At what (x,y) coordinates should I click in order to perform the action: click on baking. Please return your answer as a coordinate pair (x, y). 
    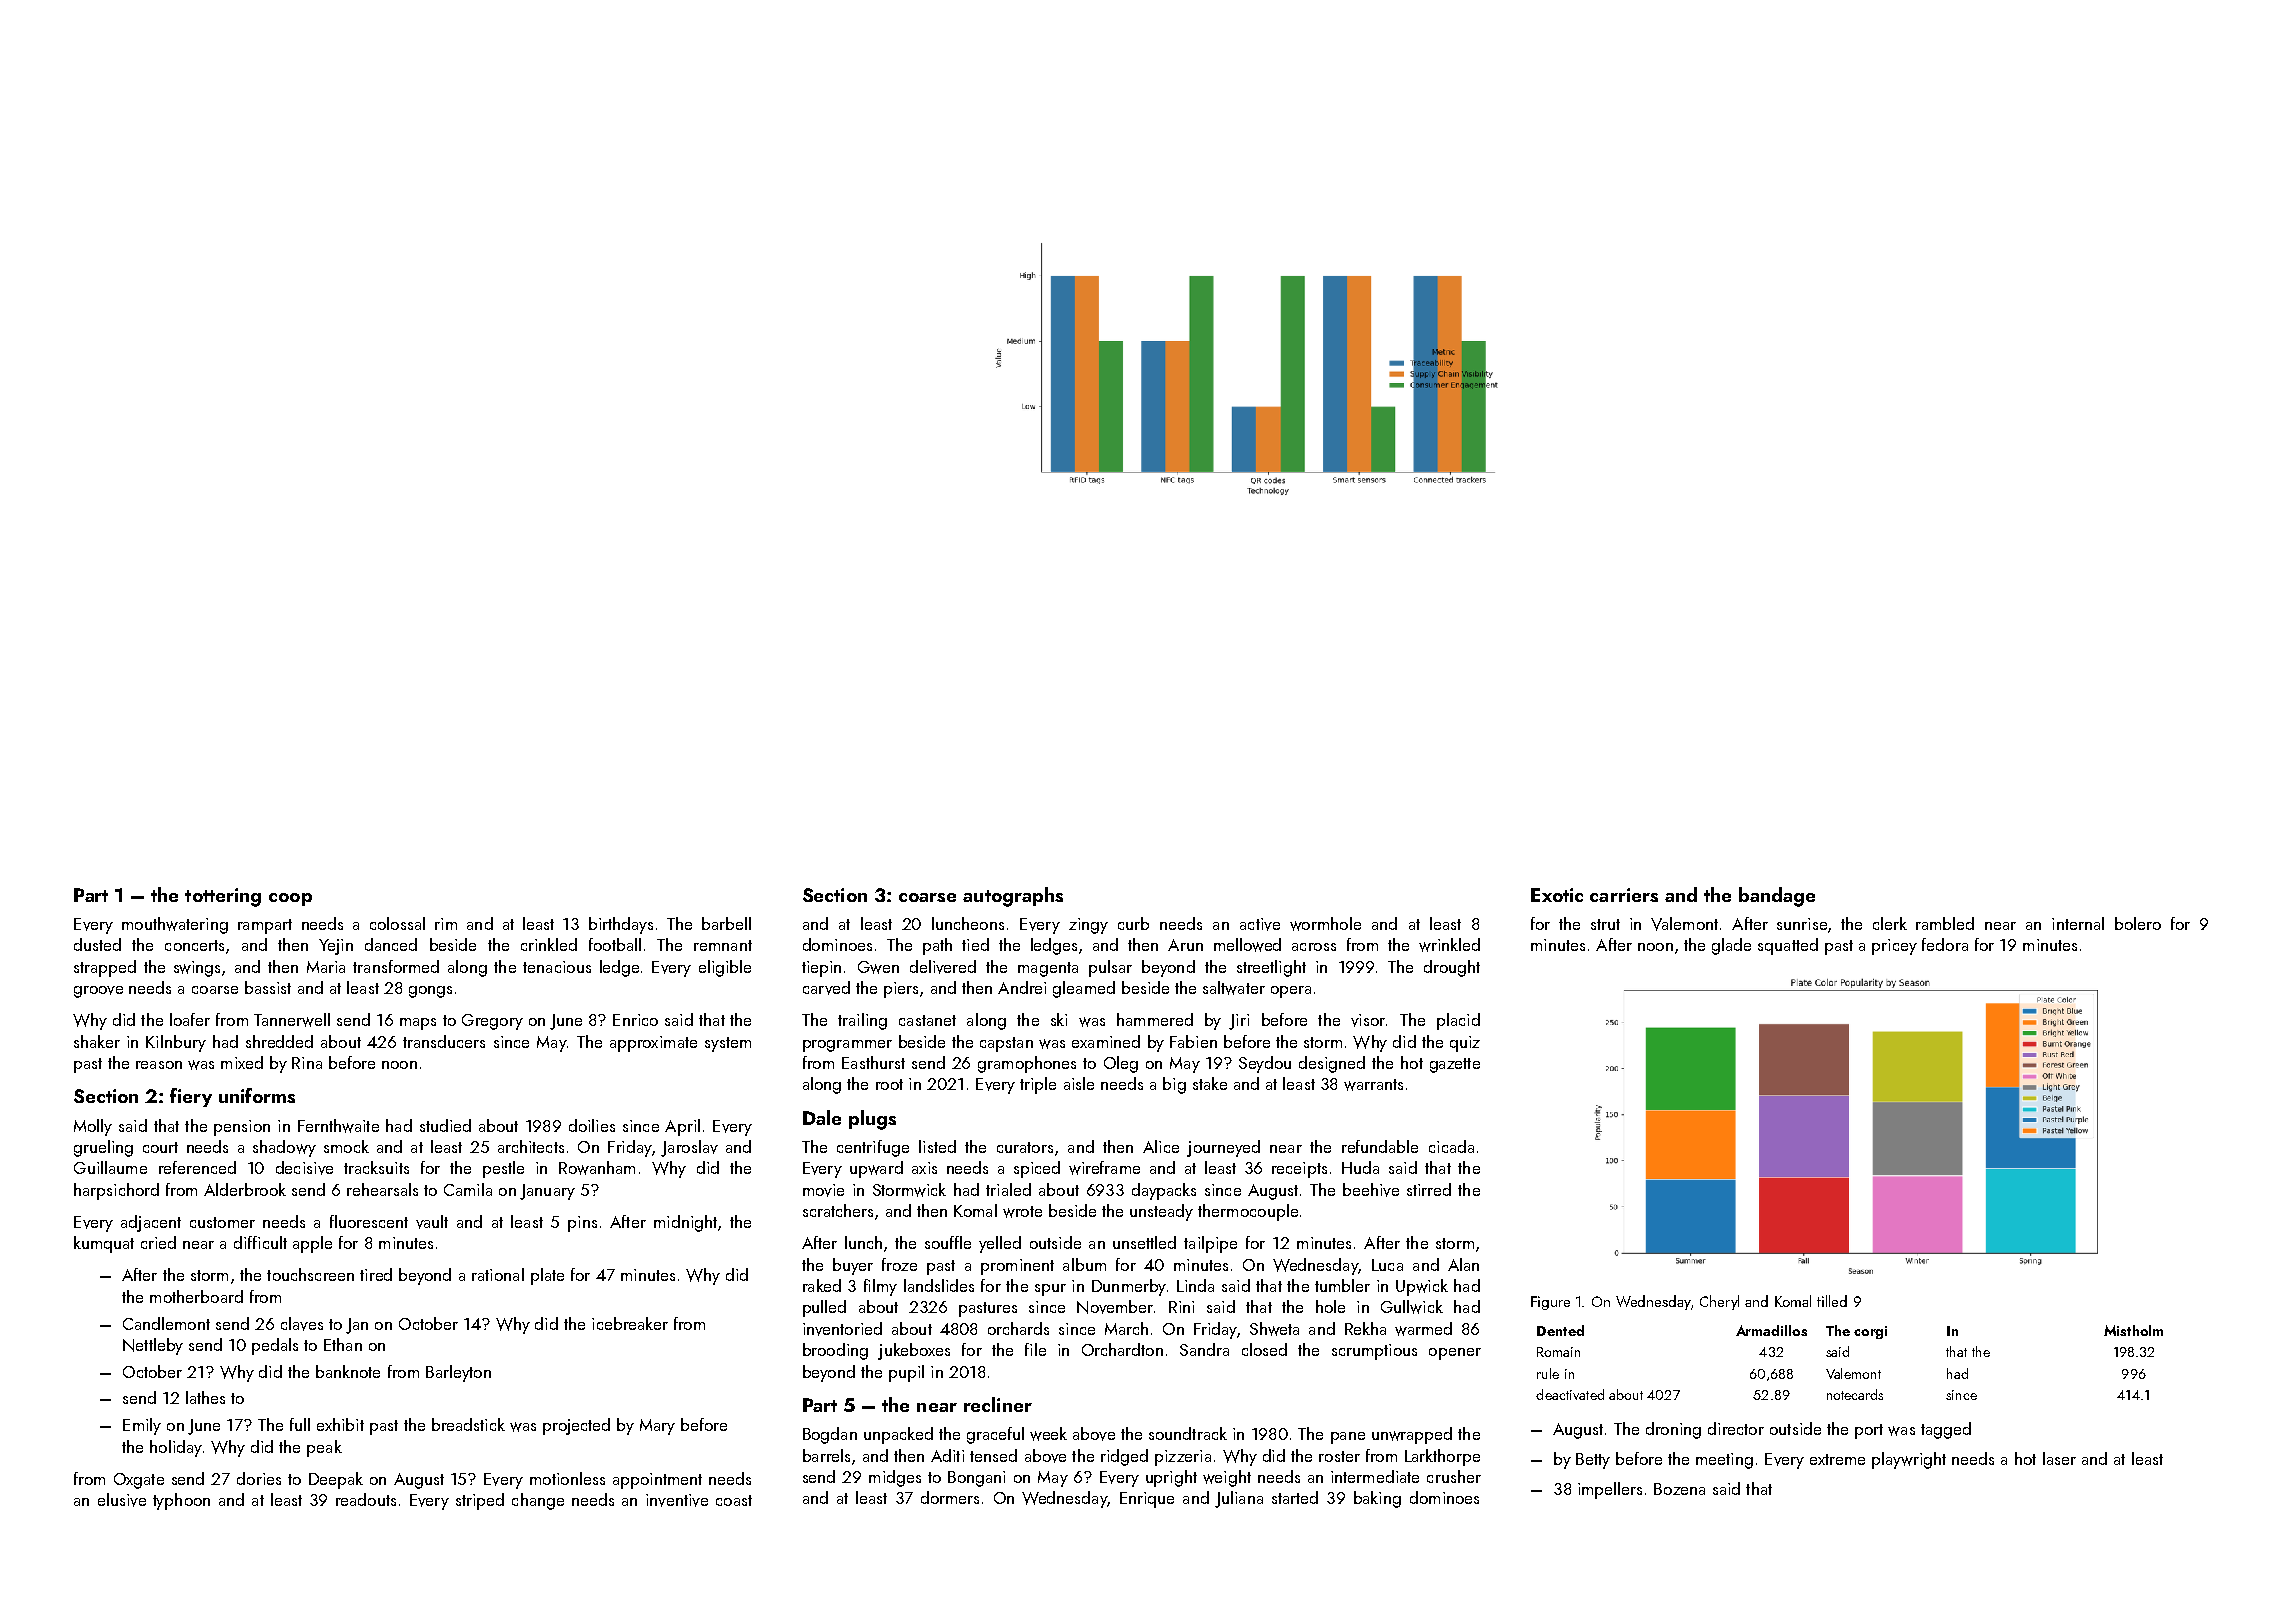
    Looking at the image, I should click on (1377, 1499).
